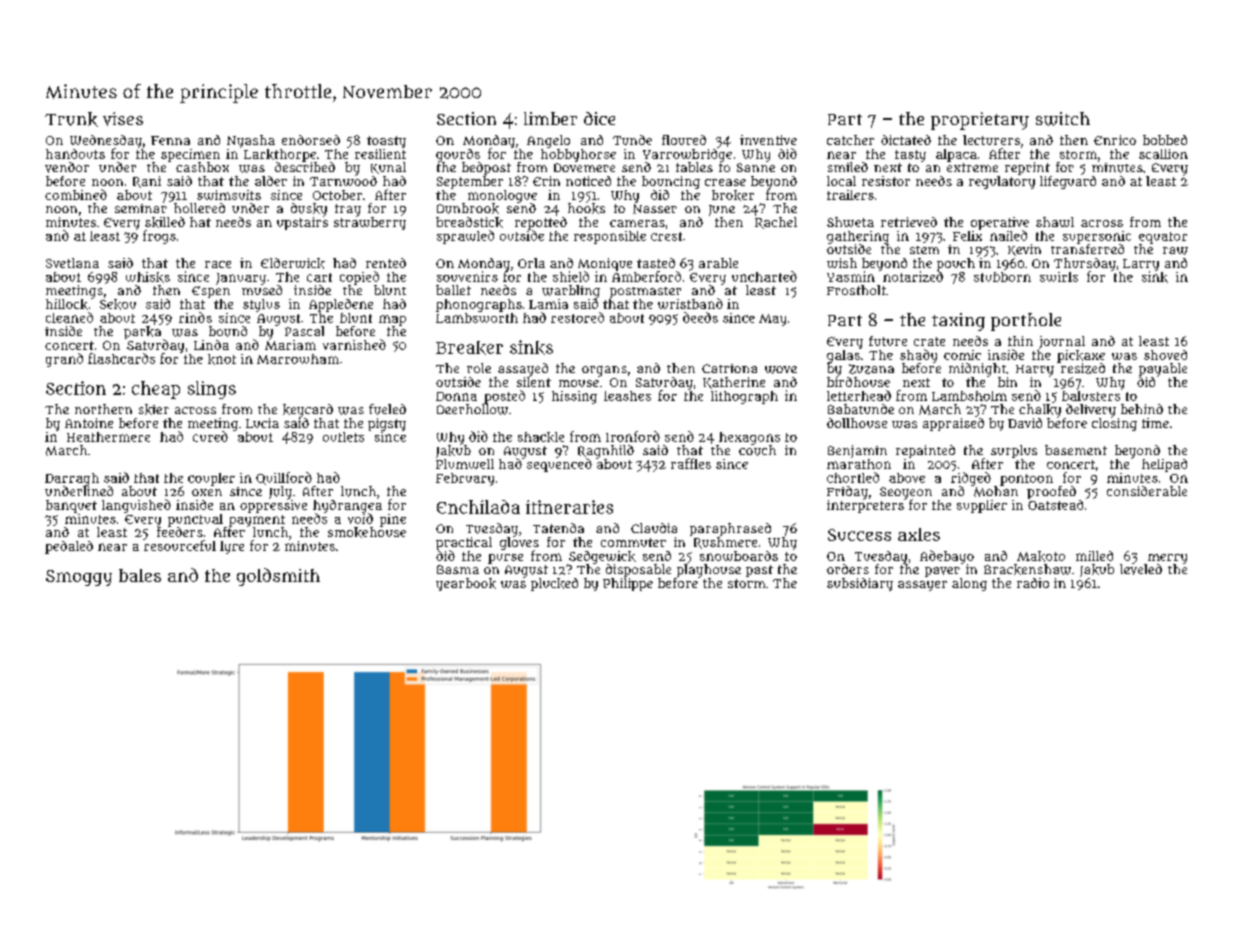 This image has width=1233, height=952. I want to click on Mohan, so click(996, 491).
